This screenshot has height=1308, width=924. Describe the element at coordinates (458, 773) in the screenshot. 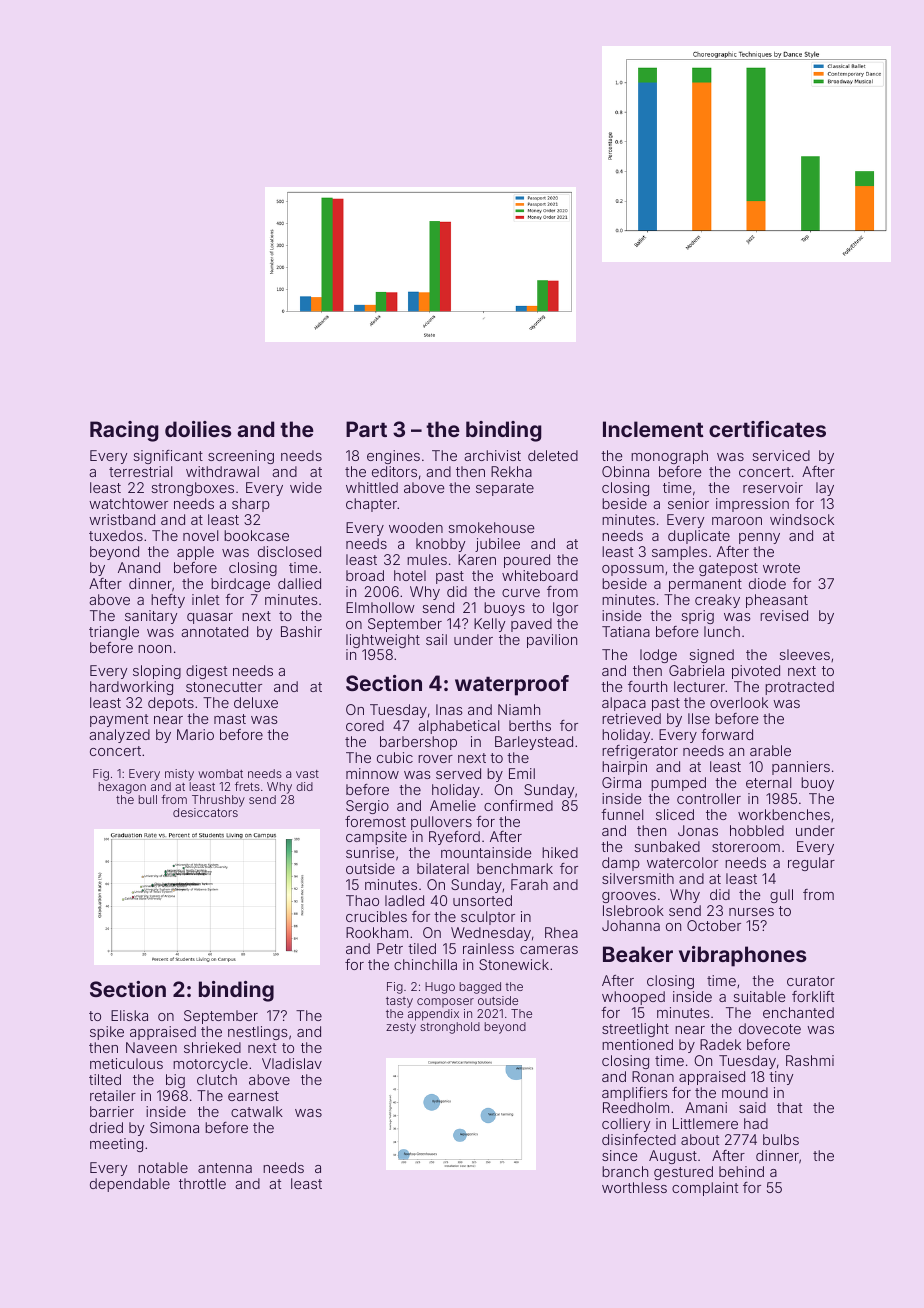

I see `served` at that location.
